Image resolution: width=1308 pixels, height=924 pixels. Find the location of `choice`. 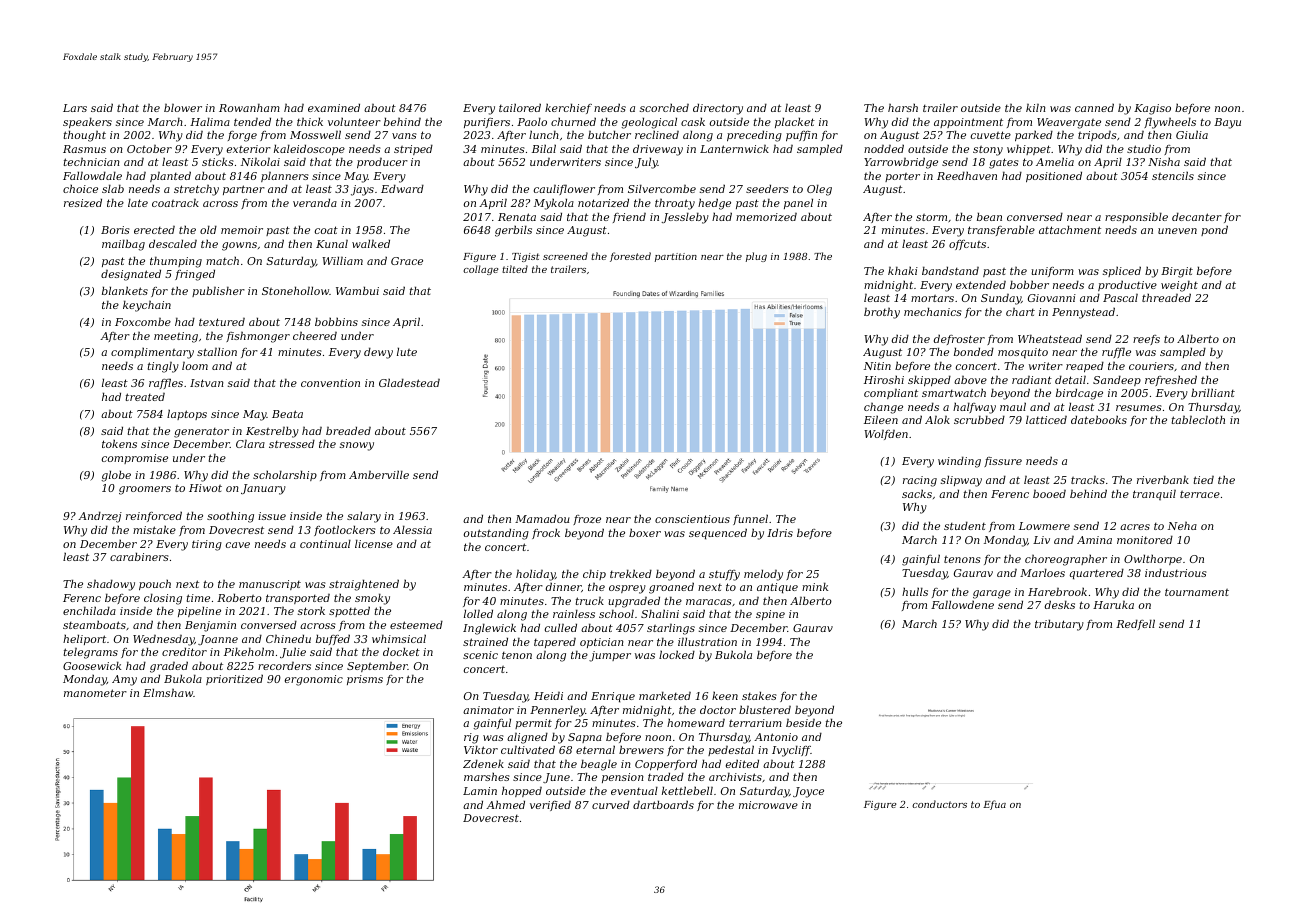

choice is located at coordinates (80, 188).
